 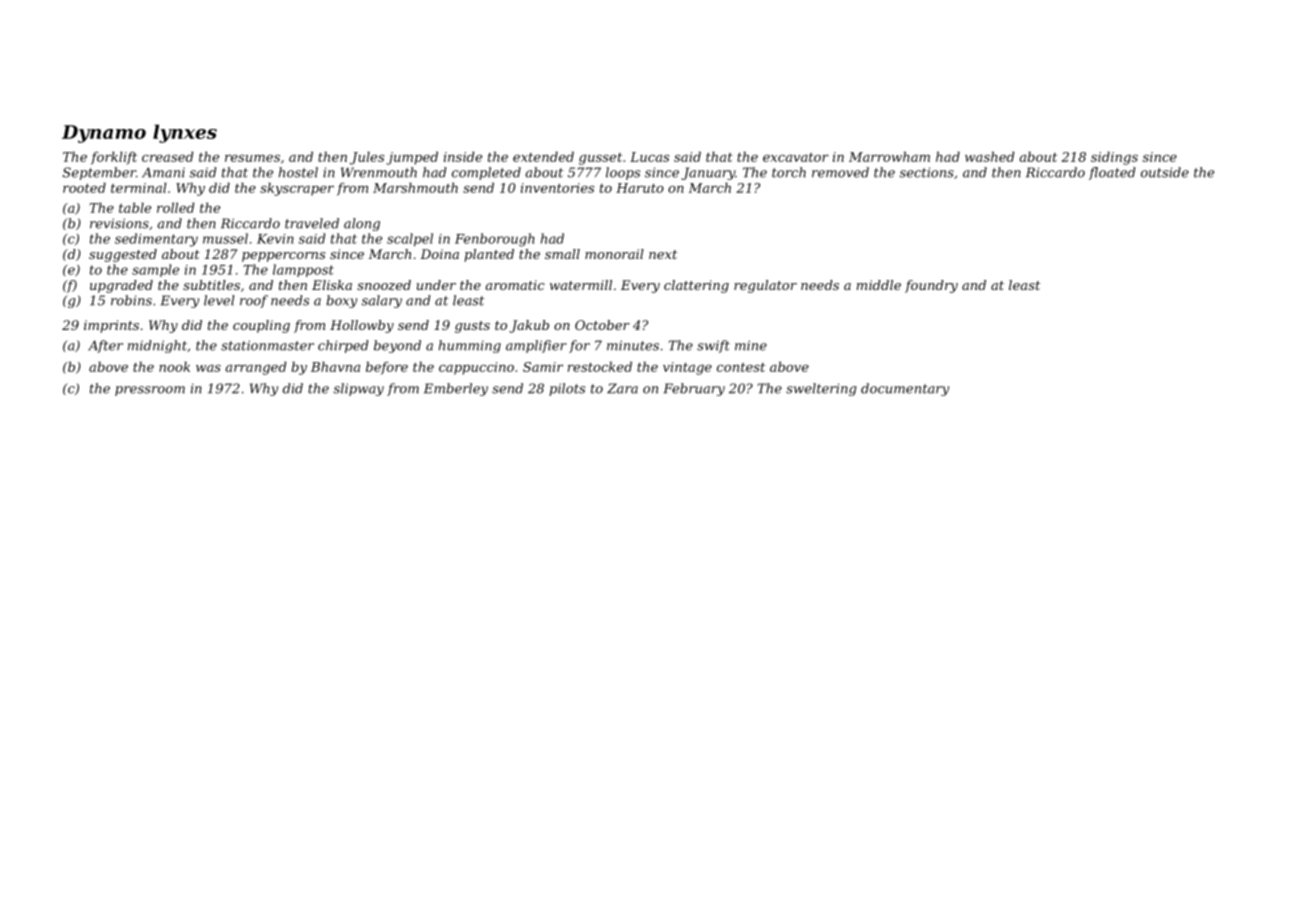 What do you see at coordinates (663, 254) in the screenshot?
I see `next` at bounding box center [663, 254].
